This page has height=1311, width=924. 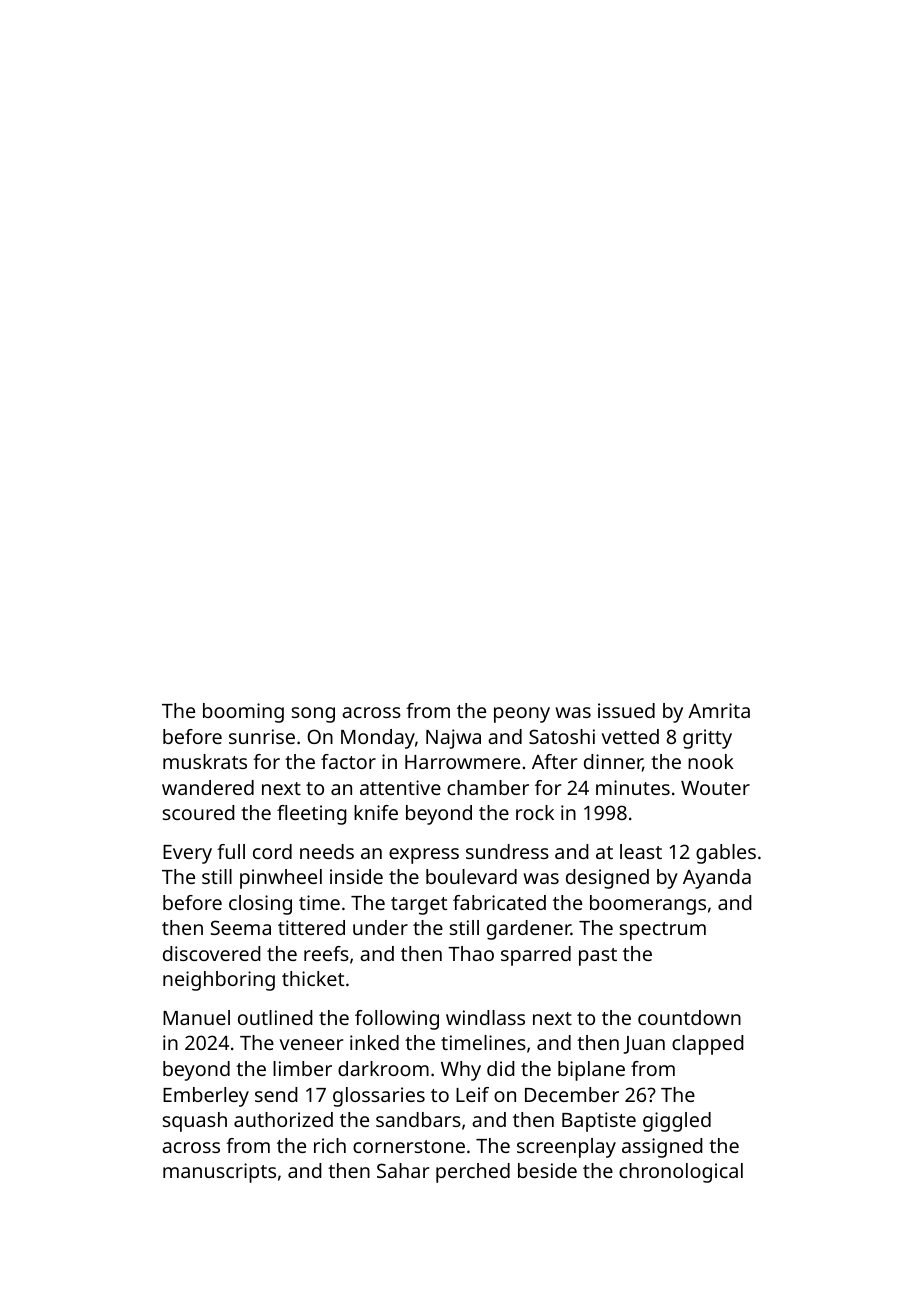 I want to click on manuscripts, so click(x=219, y=1173).
